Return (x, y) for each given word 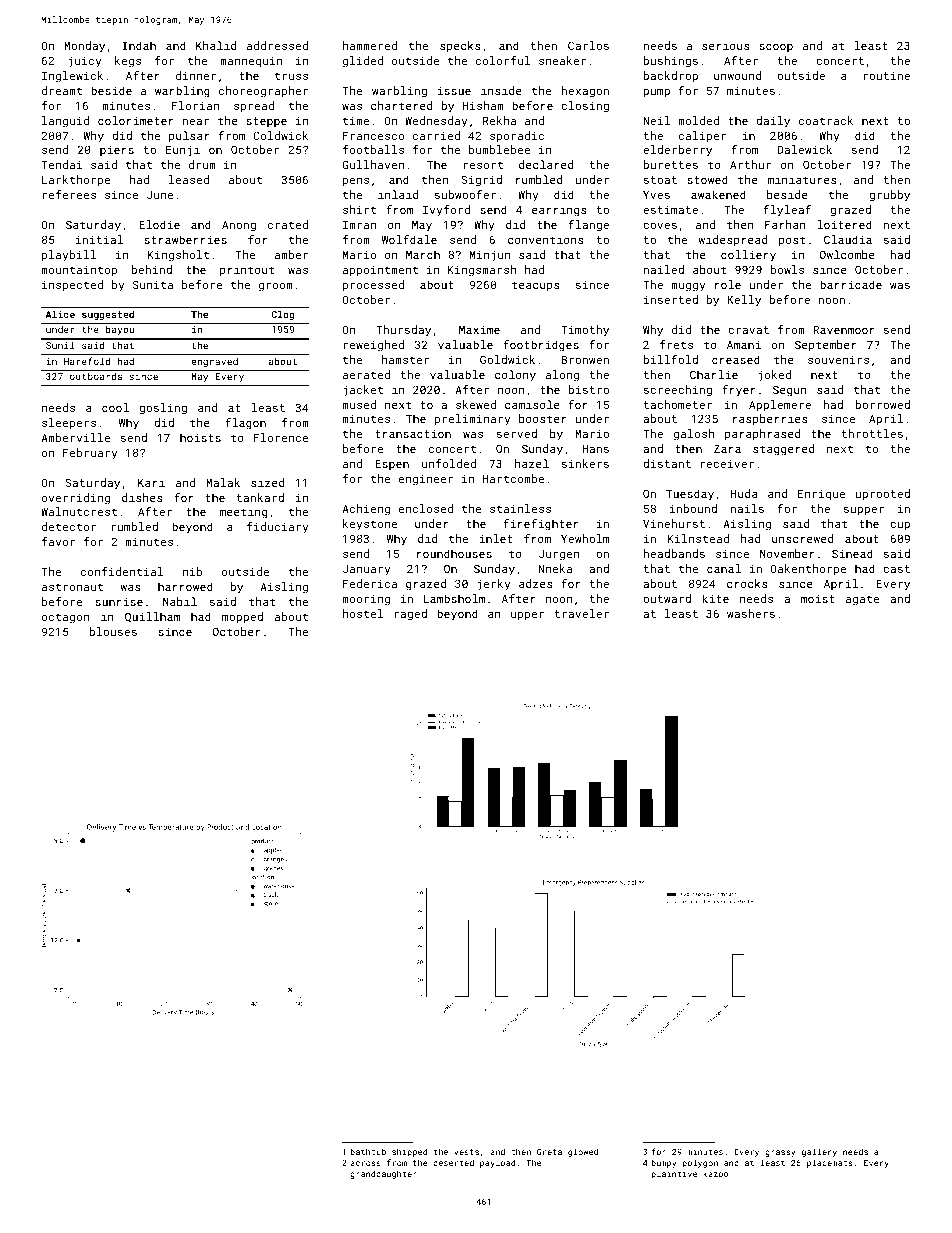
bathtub (368, 1151)
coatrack (826, 120)
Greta (549, 1152)
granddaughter (383, 1174)
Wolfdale (409, 239)
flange (588, 226)
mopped (242, 618)
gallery (819, 1152)
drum (202, 164)
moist (818, 598)
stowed (707, 179)
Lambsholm (454, 598)
